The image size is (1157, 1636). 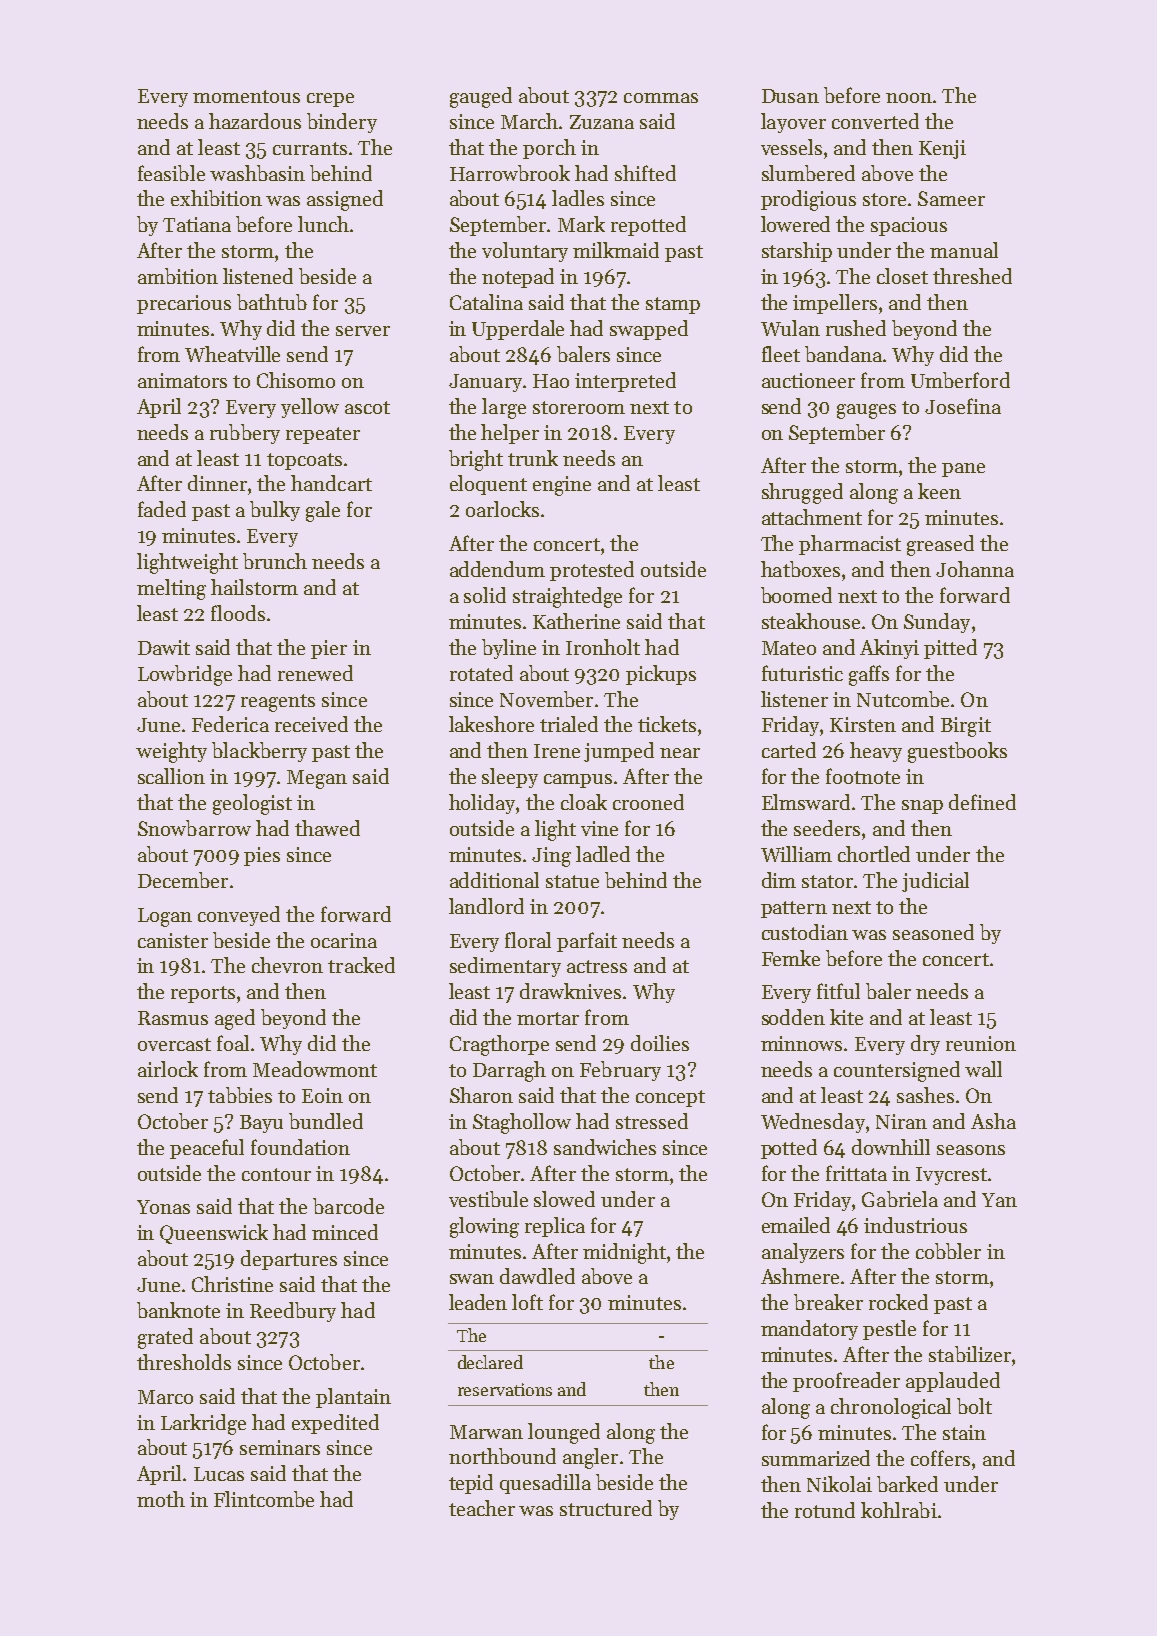 I want to click on Sunday, so click(x=937, y=623).
